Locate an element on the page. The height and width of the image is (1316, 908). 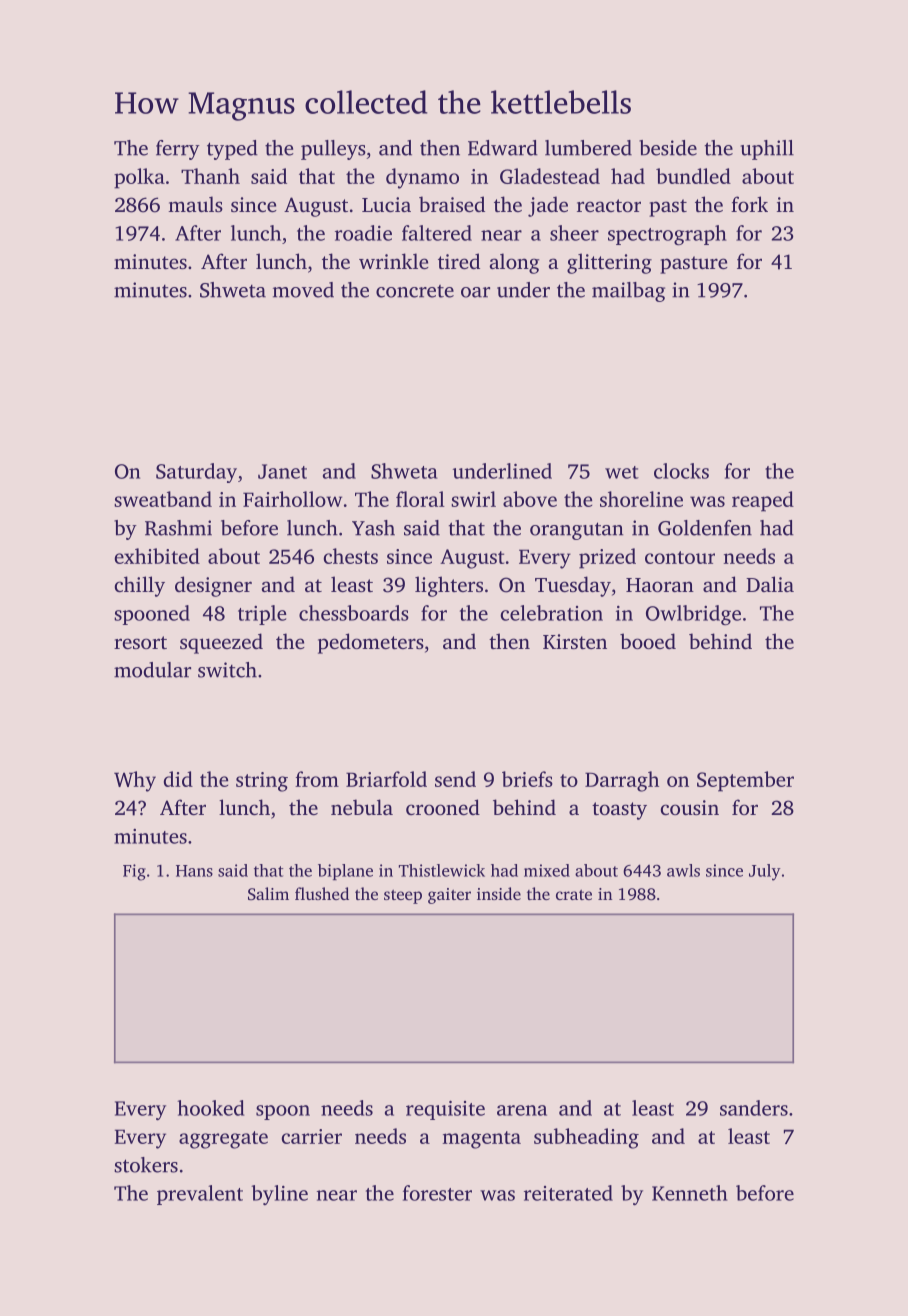
Yash is located at coordinates (373, 528).
